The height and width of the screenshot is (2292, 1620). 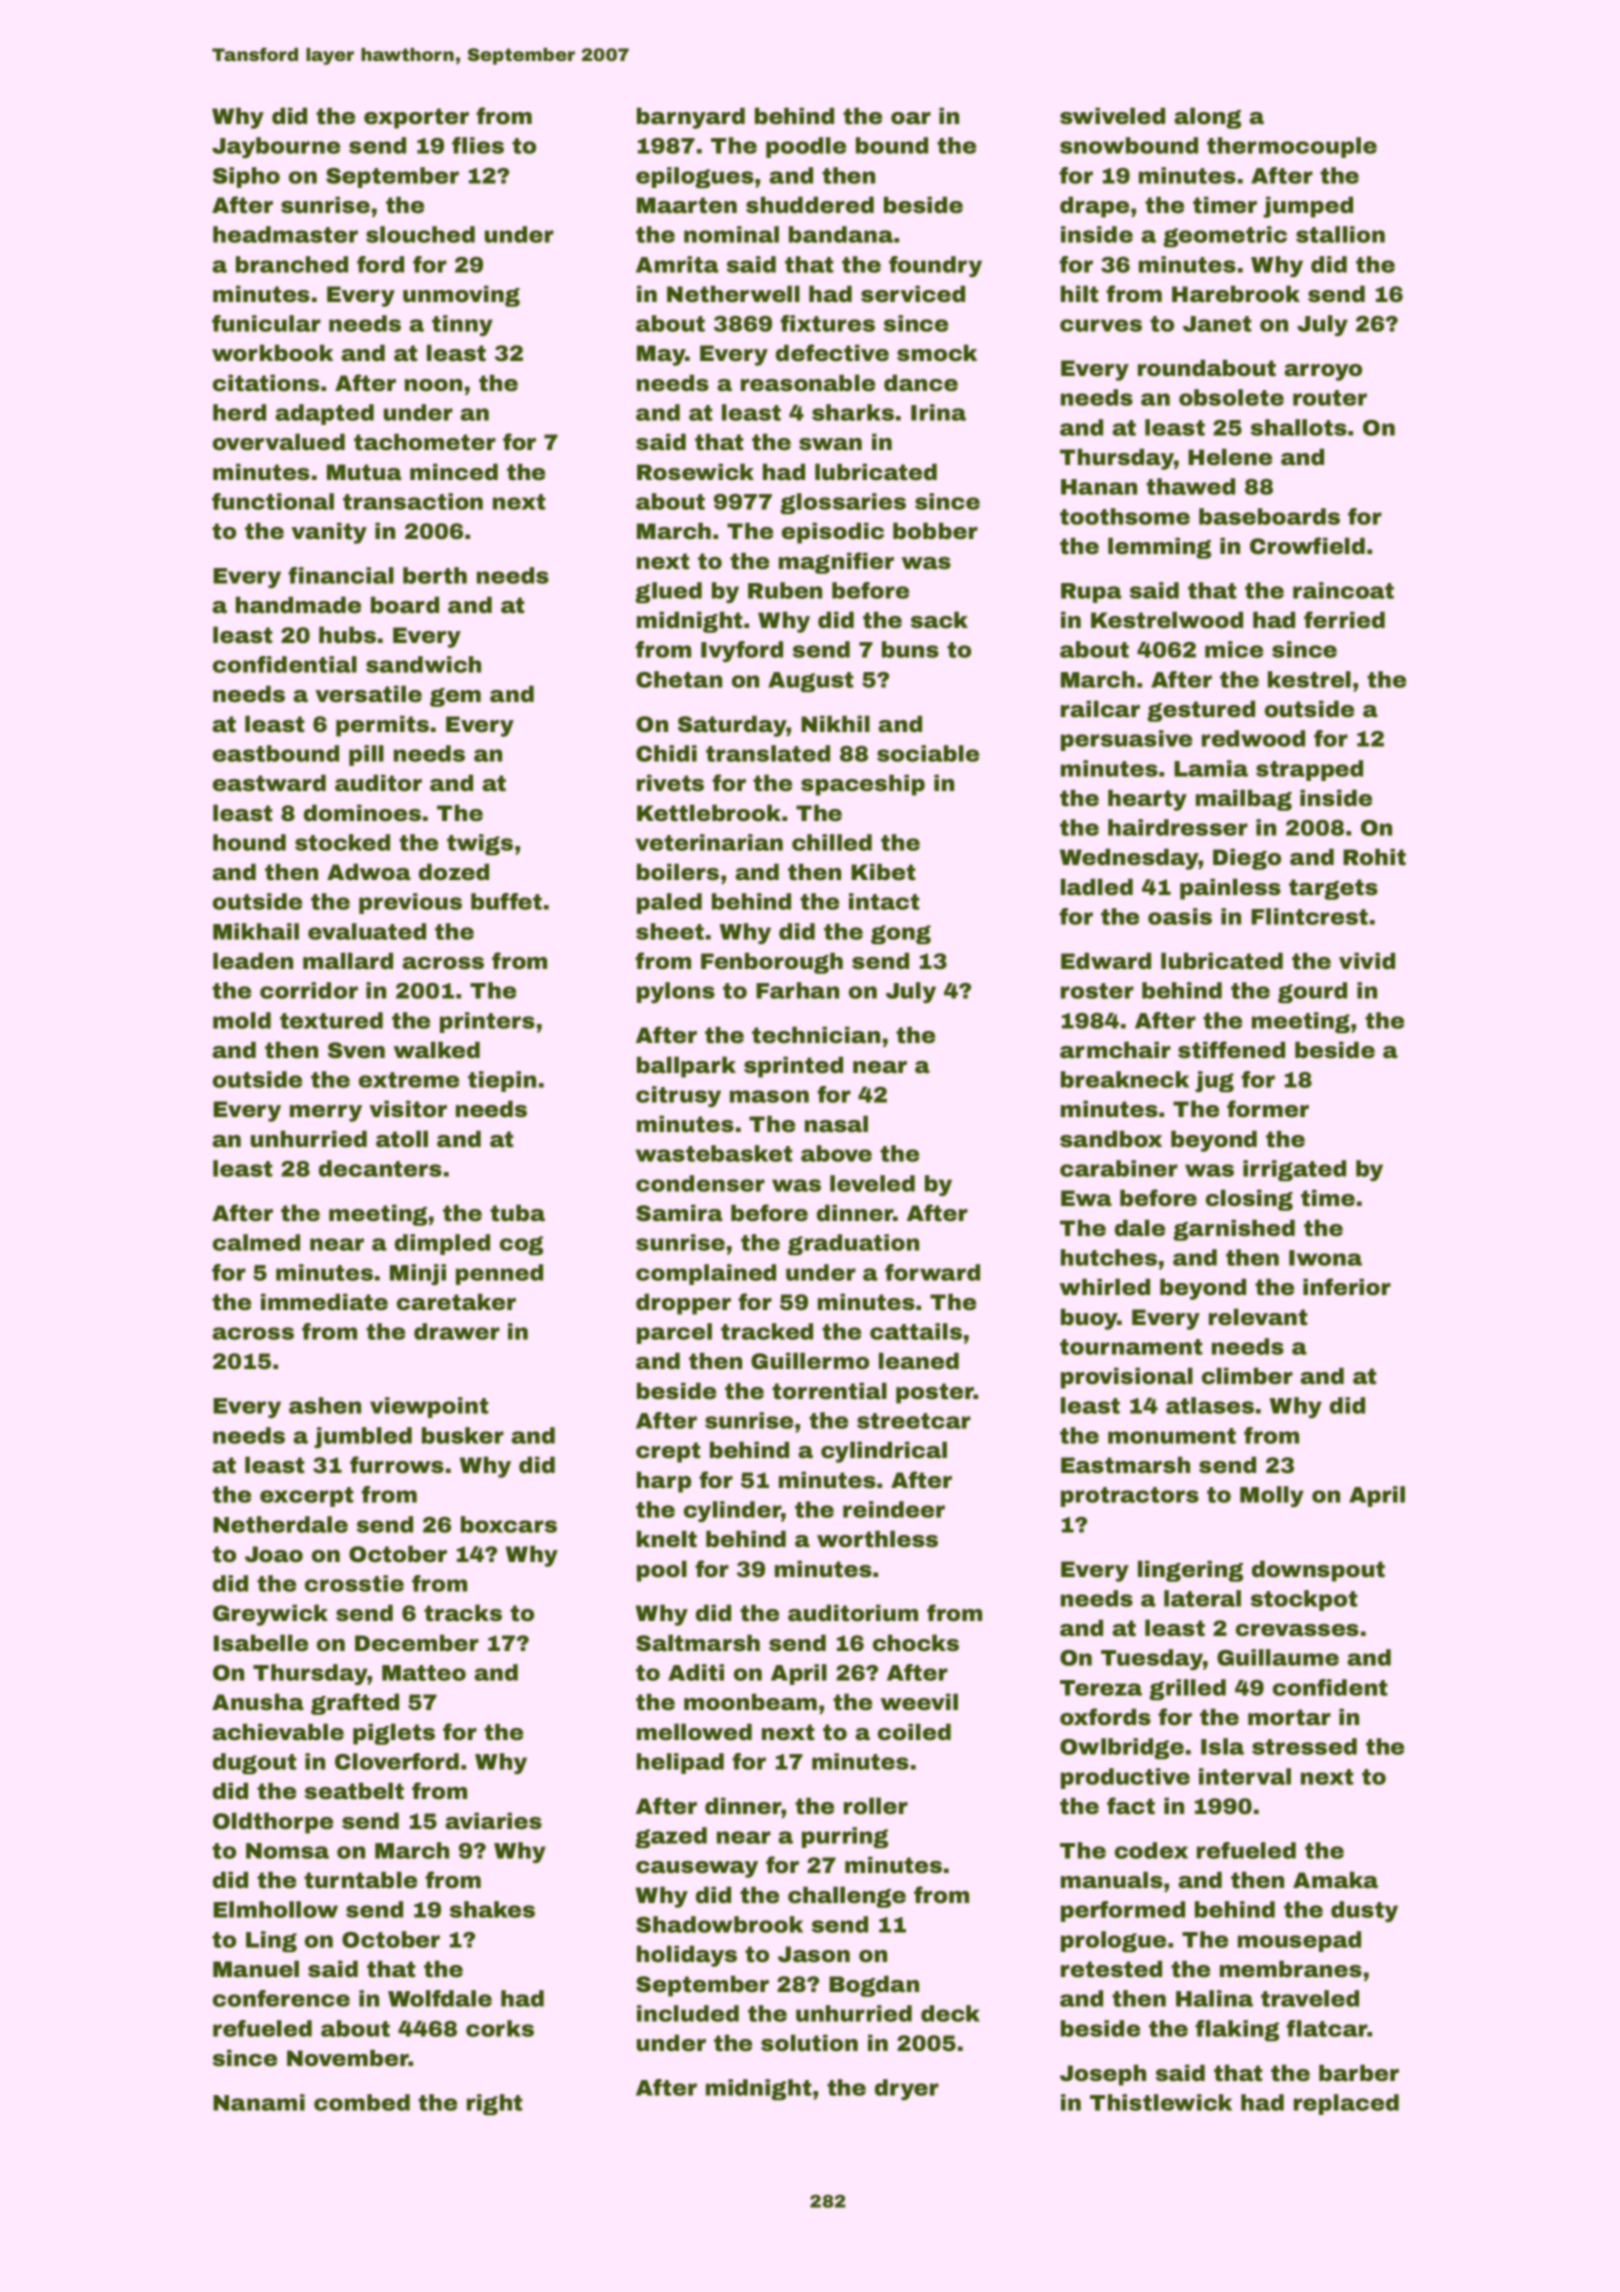 What do you see at coordinates (1304, 1746) in the screenshot?
I see `stressed` at bounding box center [1304, 1746].
